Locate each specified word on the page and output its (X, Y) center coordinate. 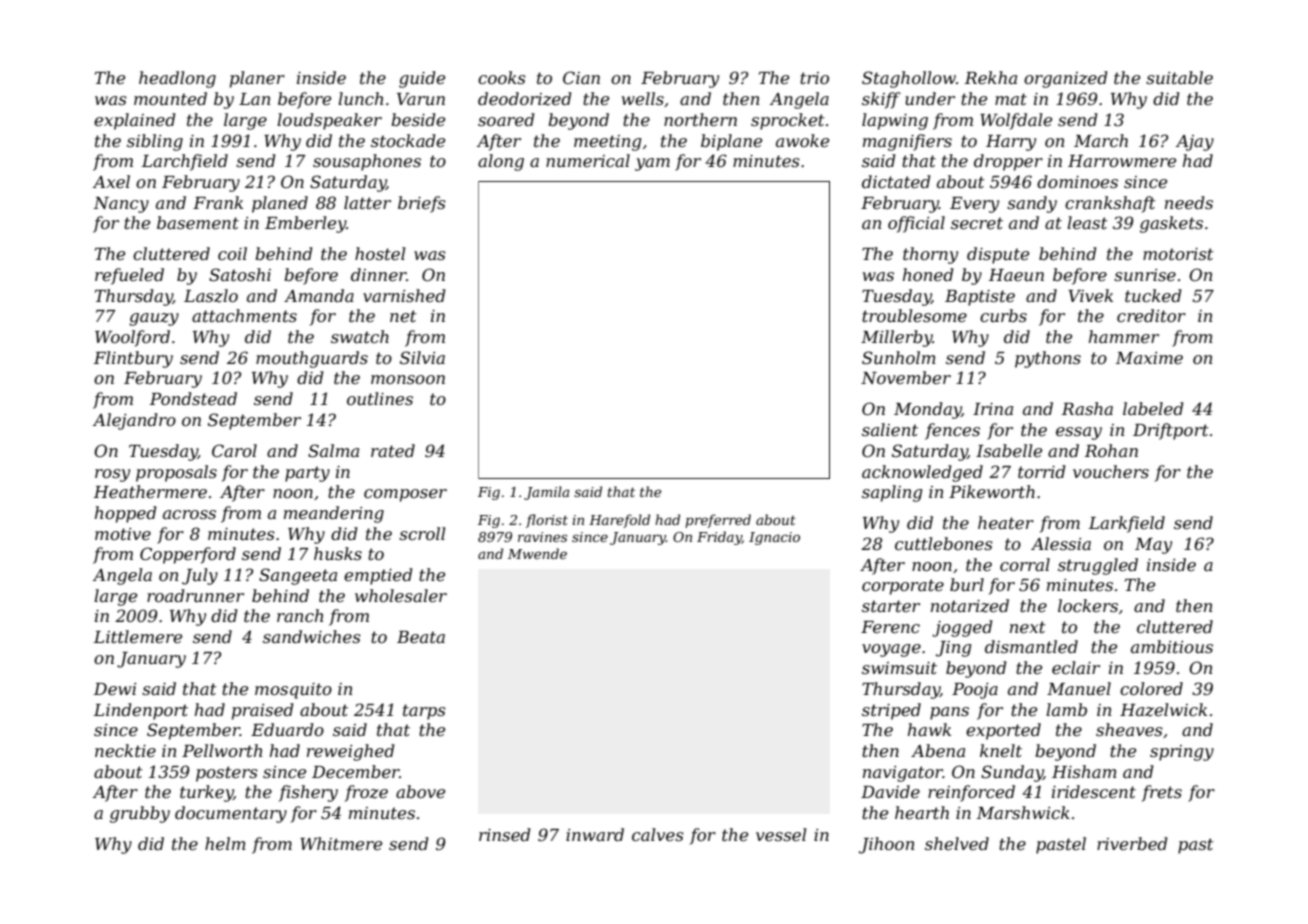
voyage (891, 650)
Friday (719, 538)
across (189, 514)
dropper (1008, 162)
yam (652, 164)
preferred (718, 521)
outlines (380, 398)
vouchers (1111, 471)
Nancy (121, 205)
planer (257, 79)
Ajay (1195, 143)
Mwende (537, 553)
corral (1025, 564)
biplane (731, 142)
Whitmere (341, 843)
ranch (300, 615)
